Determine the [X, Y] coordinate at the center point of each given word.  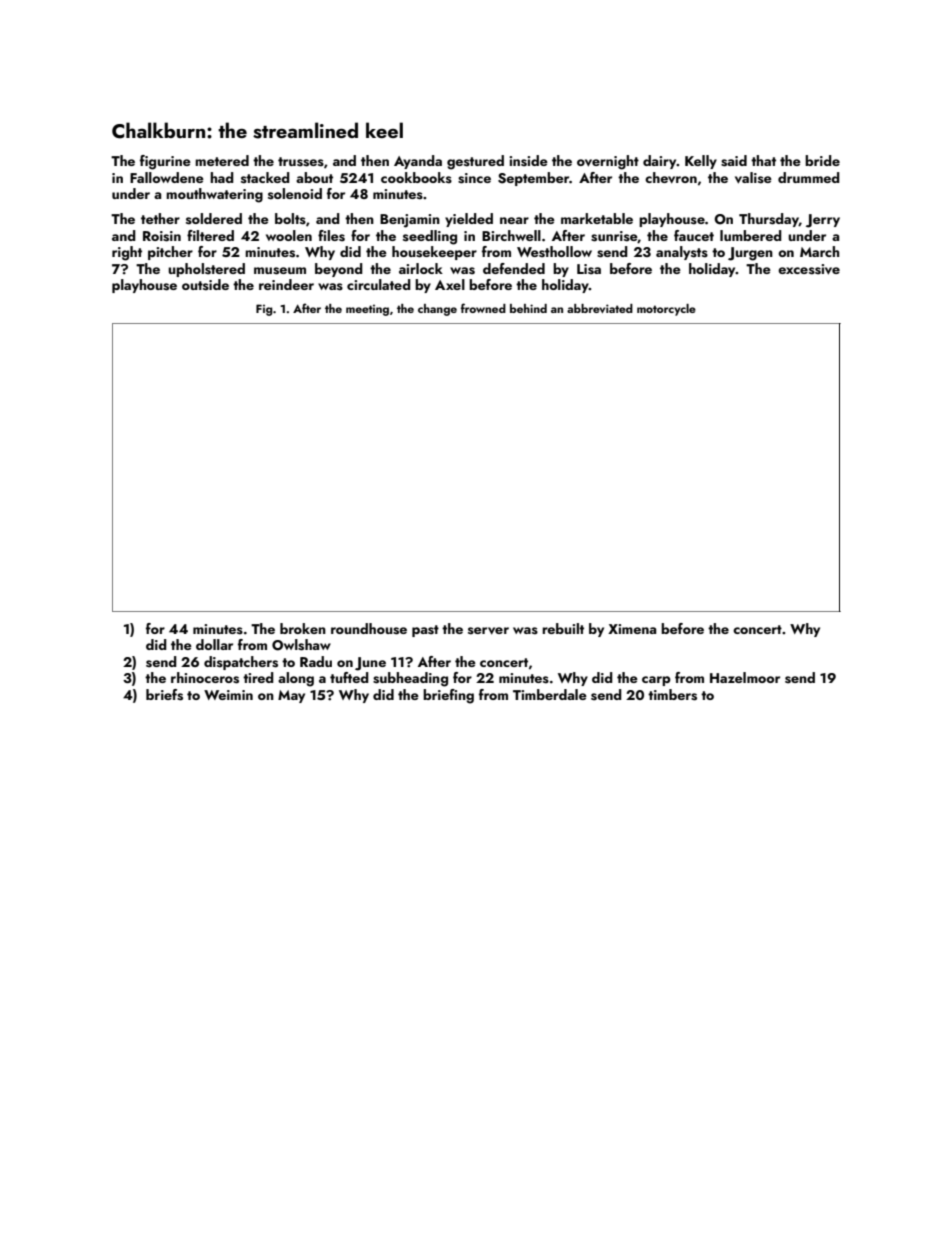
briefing [448, 696]
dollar [214, 644]
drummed [809, 177]
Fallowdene [167, 177]
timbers [672, 695]
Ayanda [418, 162]
